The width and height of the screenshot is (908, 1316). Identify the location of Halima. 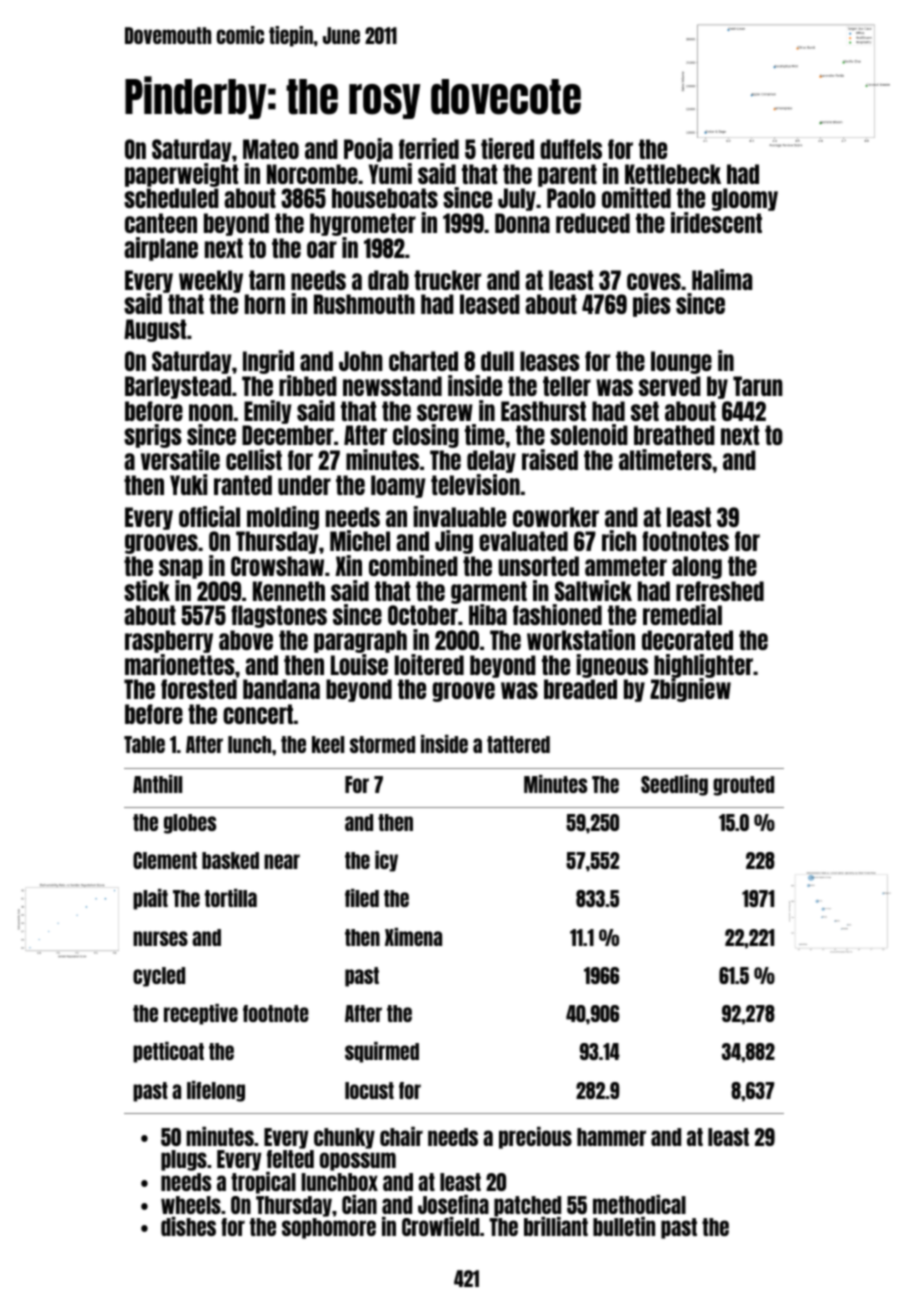
(722, 279).
